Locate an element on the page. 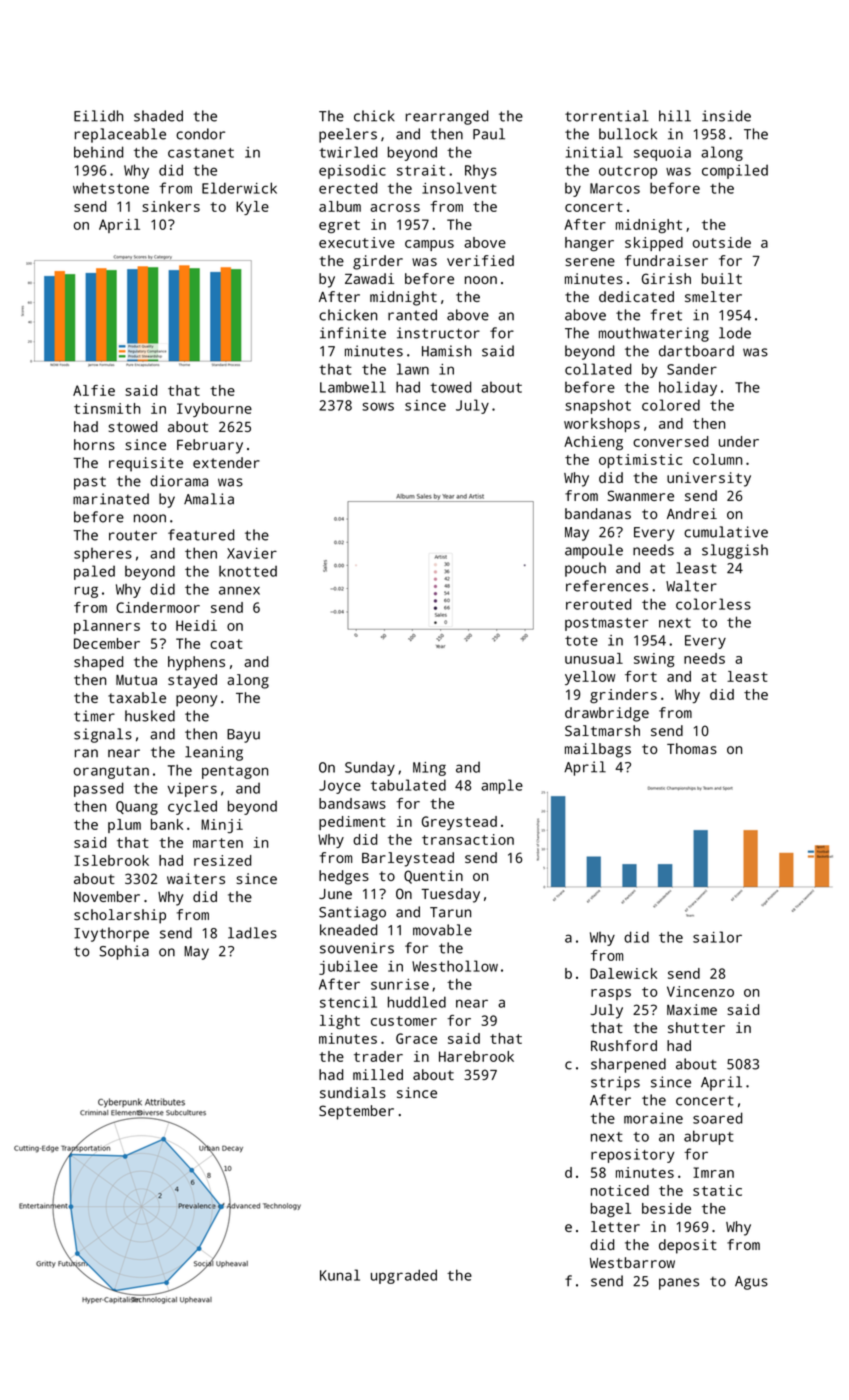 Image resolution: width=849 pixels, height=1400 pixels. annex is located at coordinates (239, 590).
